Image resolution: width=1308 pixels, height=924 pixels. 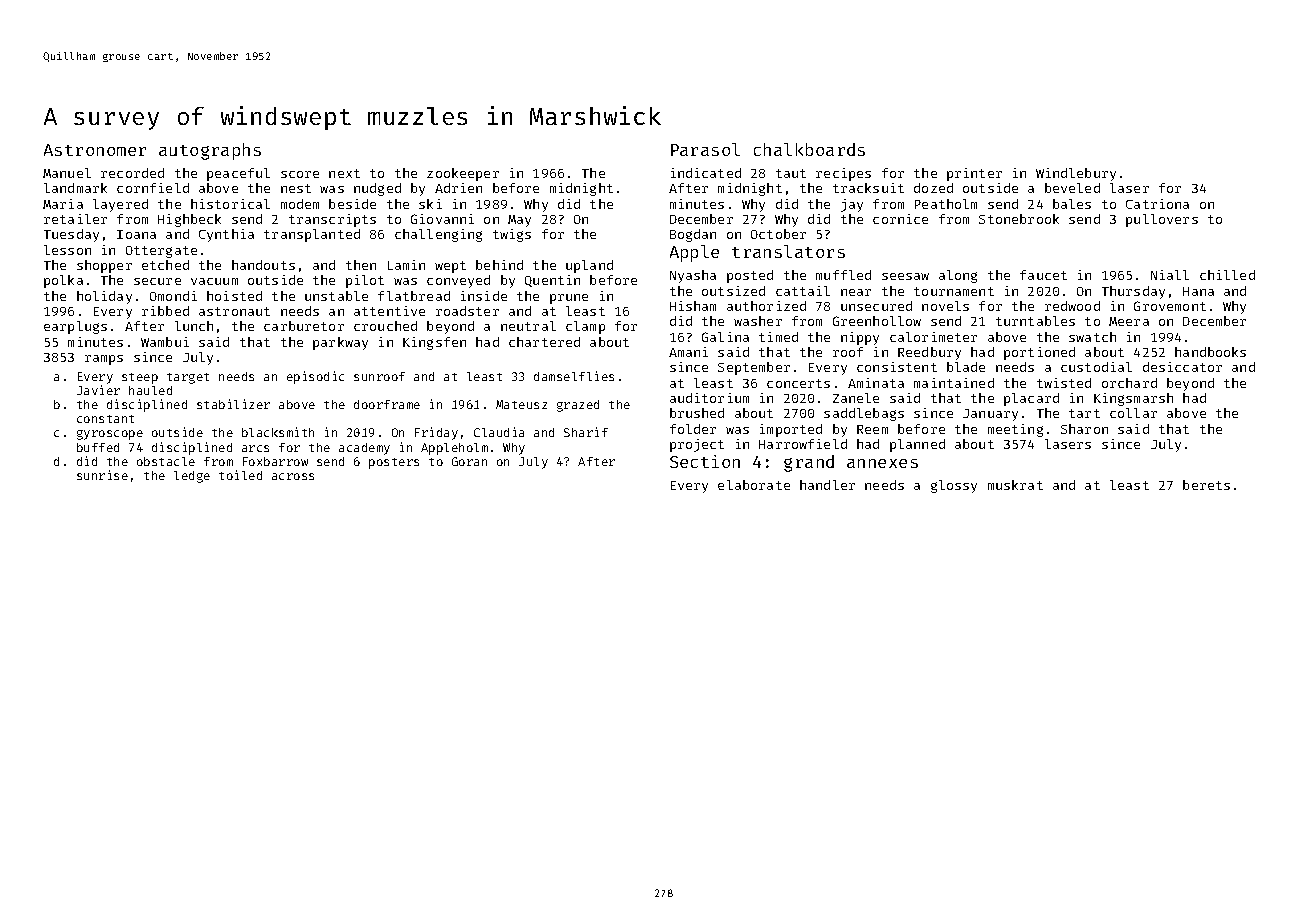 What do you see at coordinates (705, 149) in the document?
I see `Parasol` at bounding box center [705, 149].
